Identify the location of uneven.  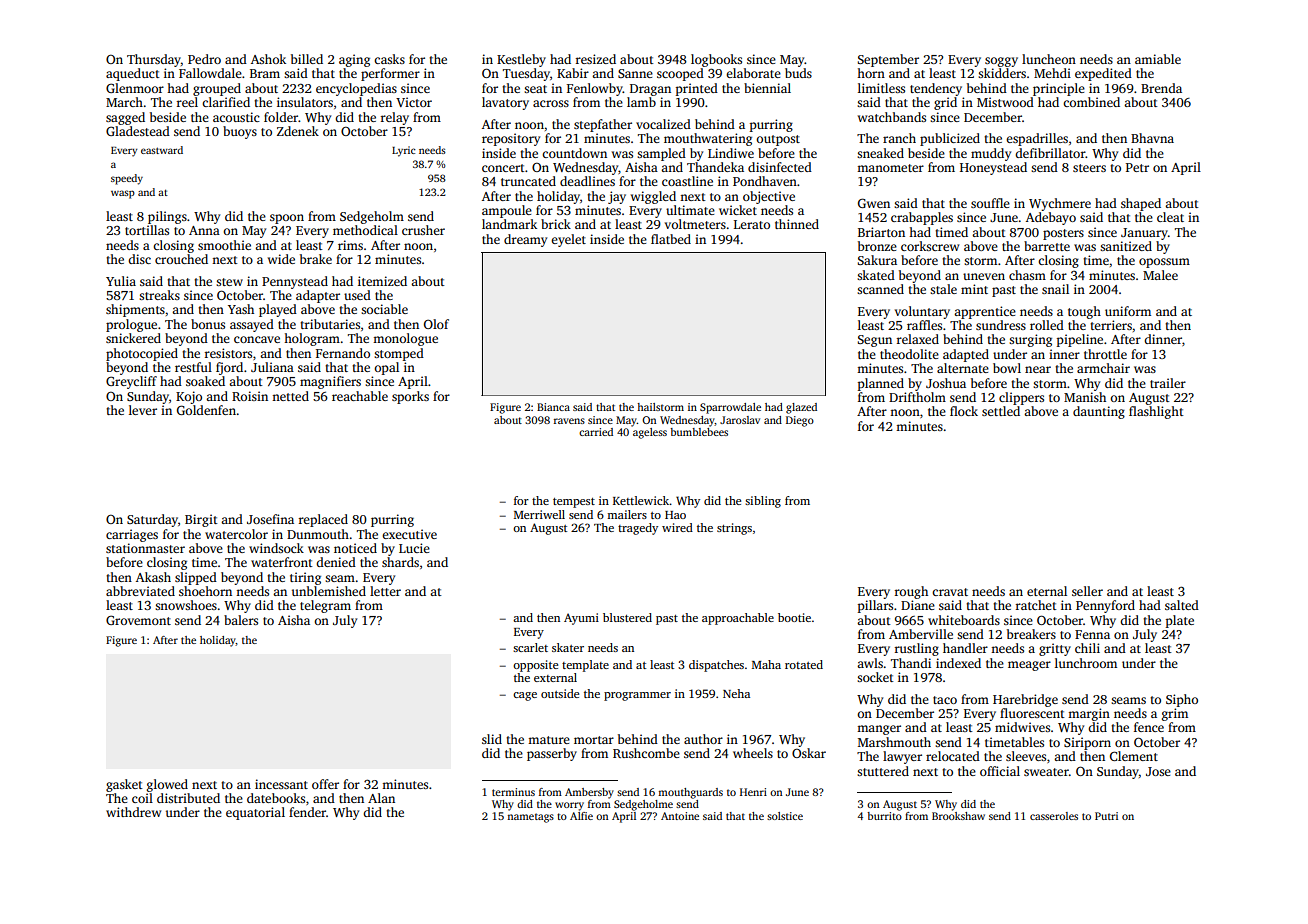
(984, 276).
